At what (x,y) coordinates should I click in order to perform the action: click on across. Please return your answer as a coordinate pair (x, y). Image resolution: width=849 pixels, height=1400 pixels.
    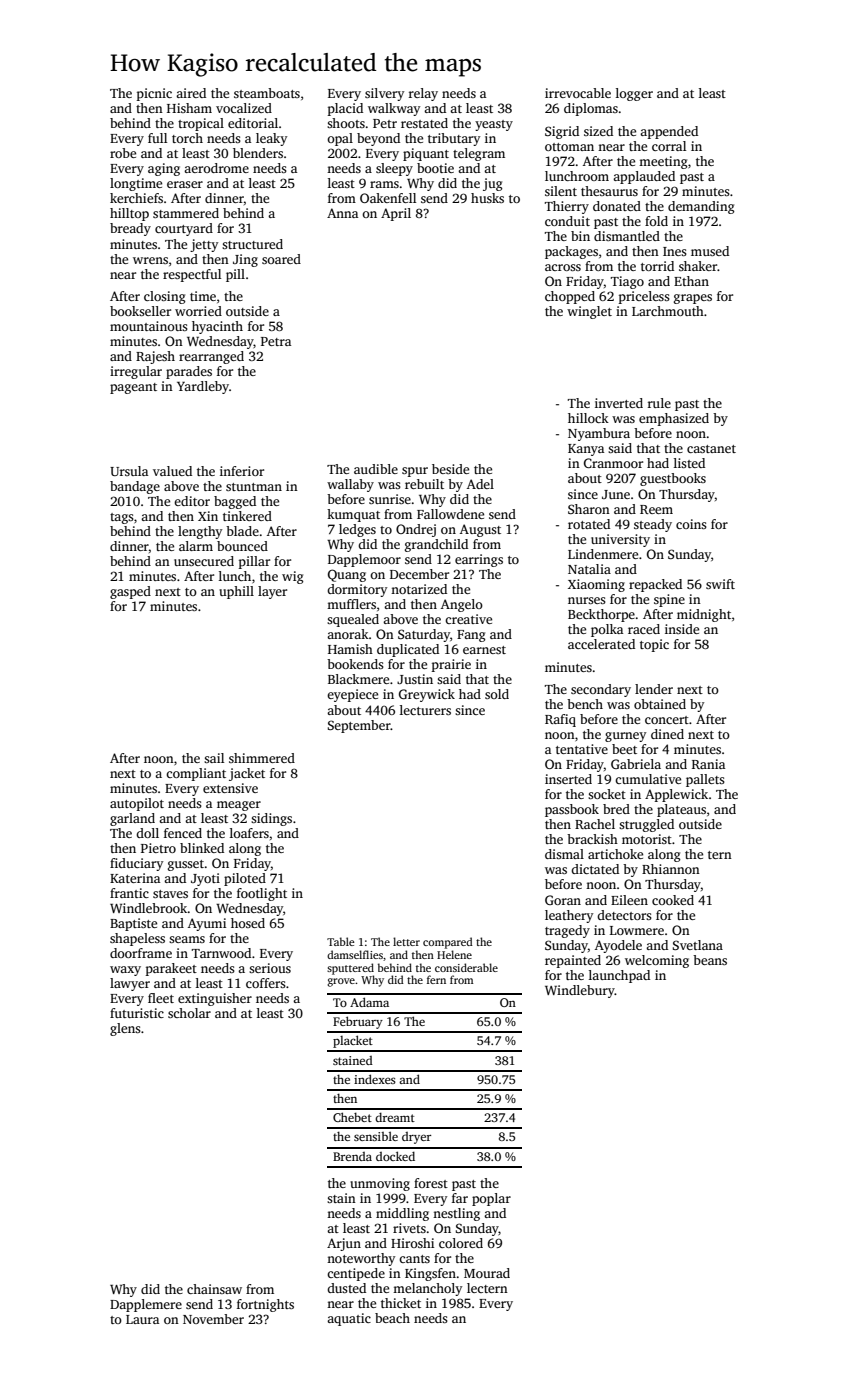
    Looking at the image, I should click on (563, 267).
